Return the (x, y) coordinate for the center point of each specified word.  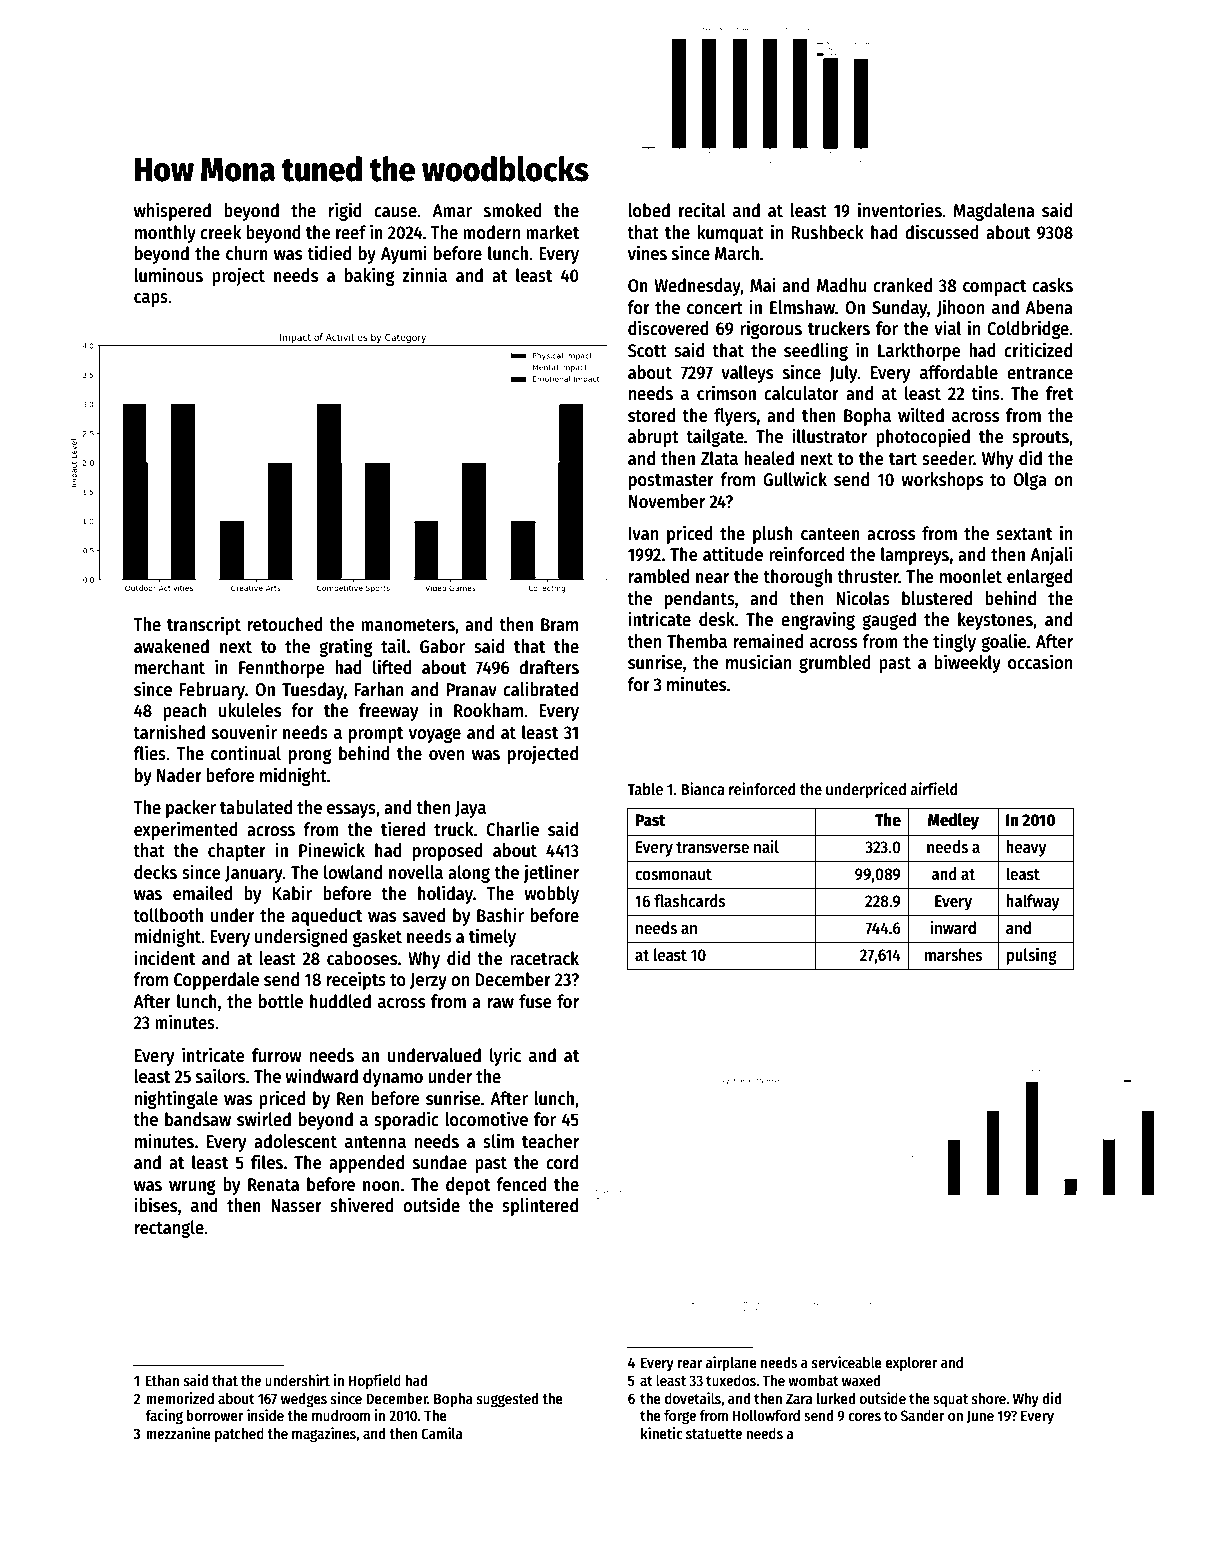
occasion (1040, 662)
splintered (540, 1206)
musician (758, 662)
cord (562, 1162)
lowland (353, 872)
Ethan (162, 1380)
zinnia (424, 275)
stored (651, 415)
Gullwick (795, 479)
